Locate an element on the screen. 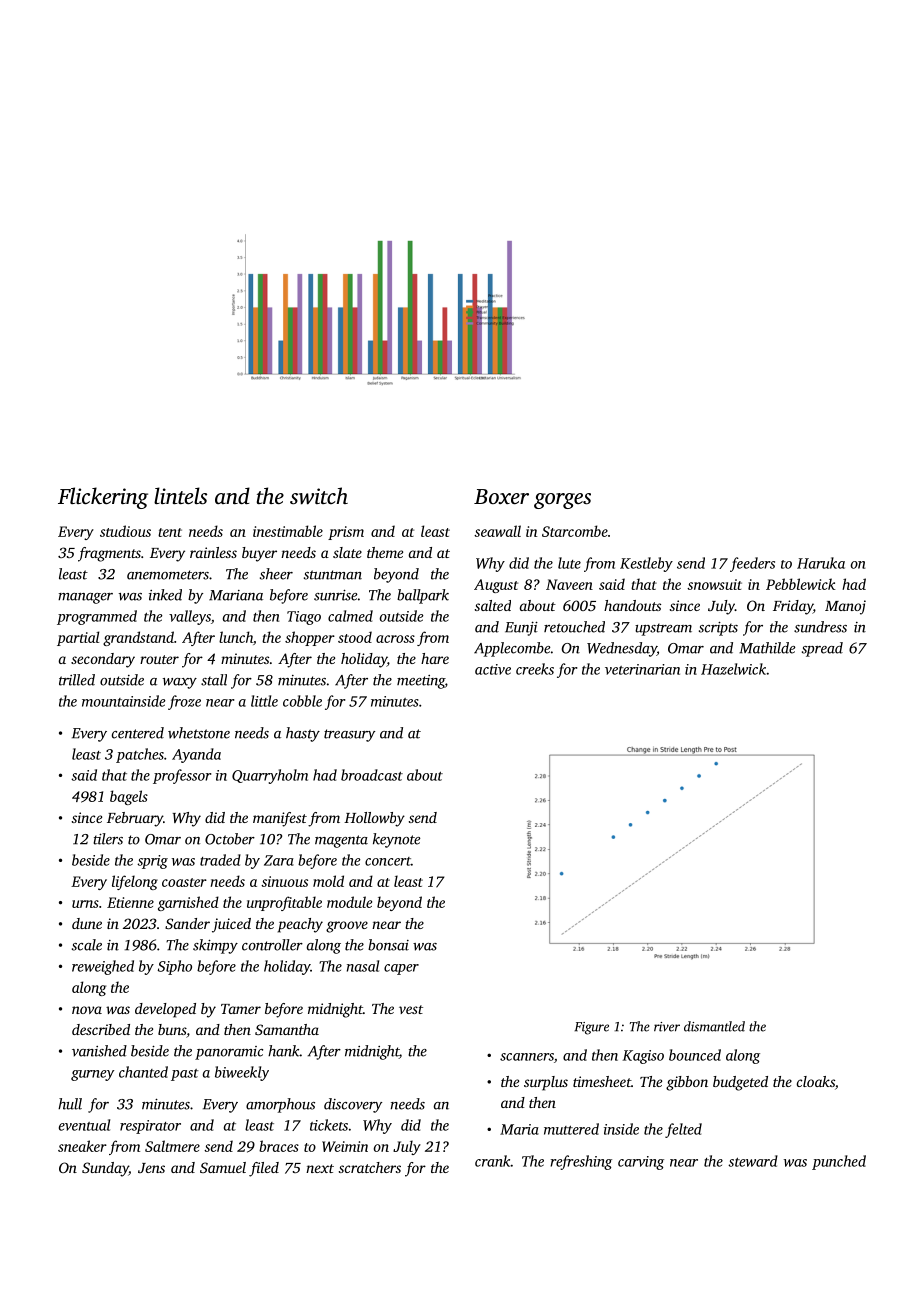 This screenshot has width=924, height=1308. Applecombe is located at coordinates (512, 649).
